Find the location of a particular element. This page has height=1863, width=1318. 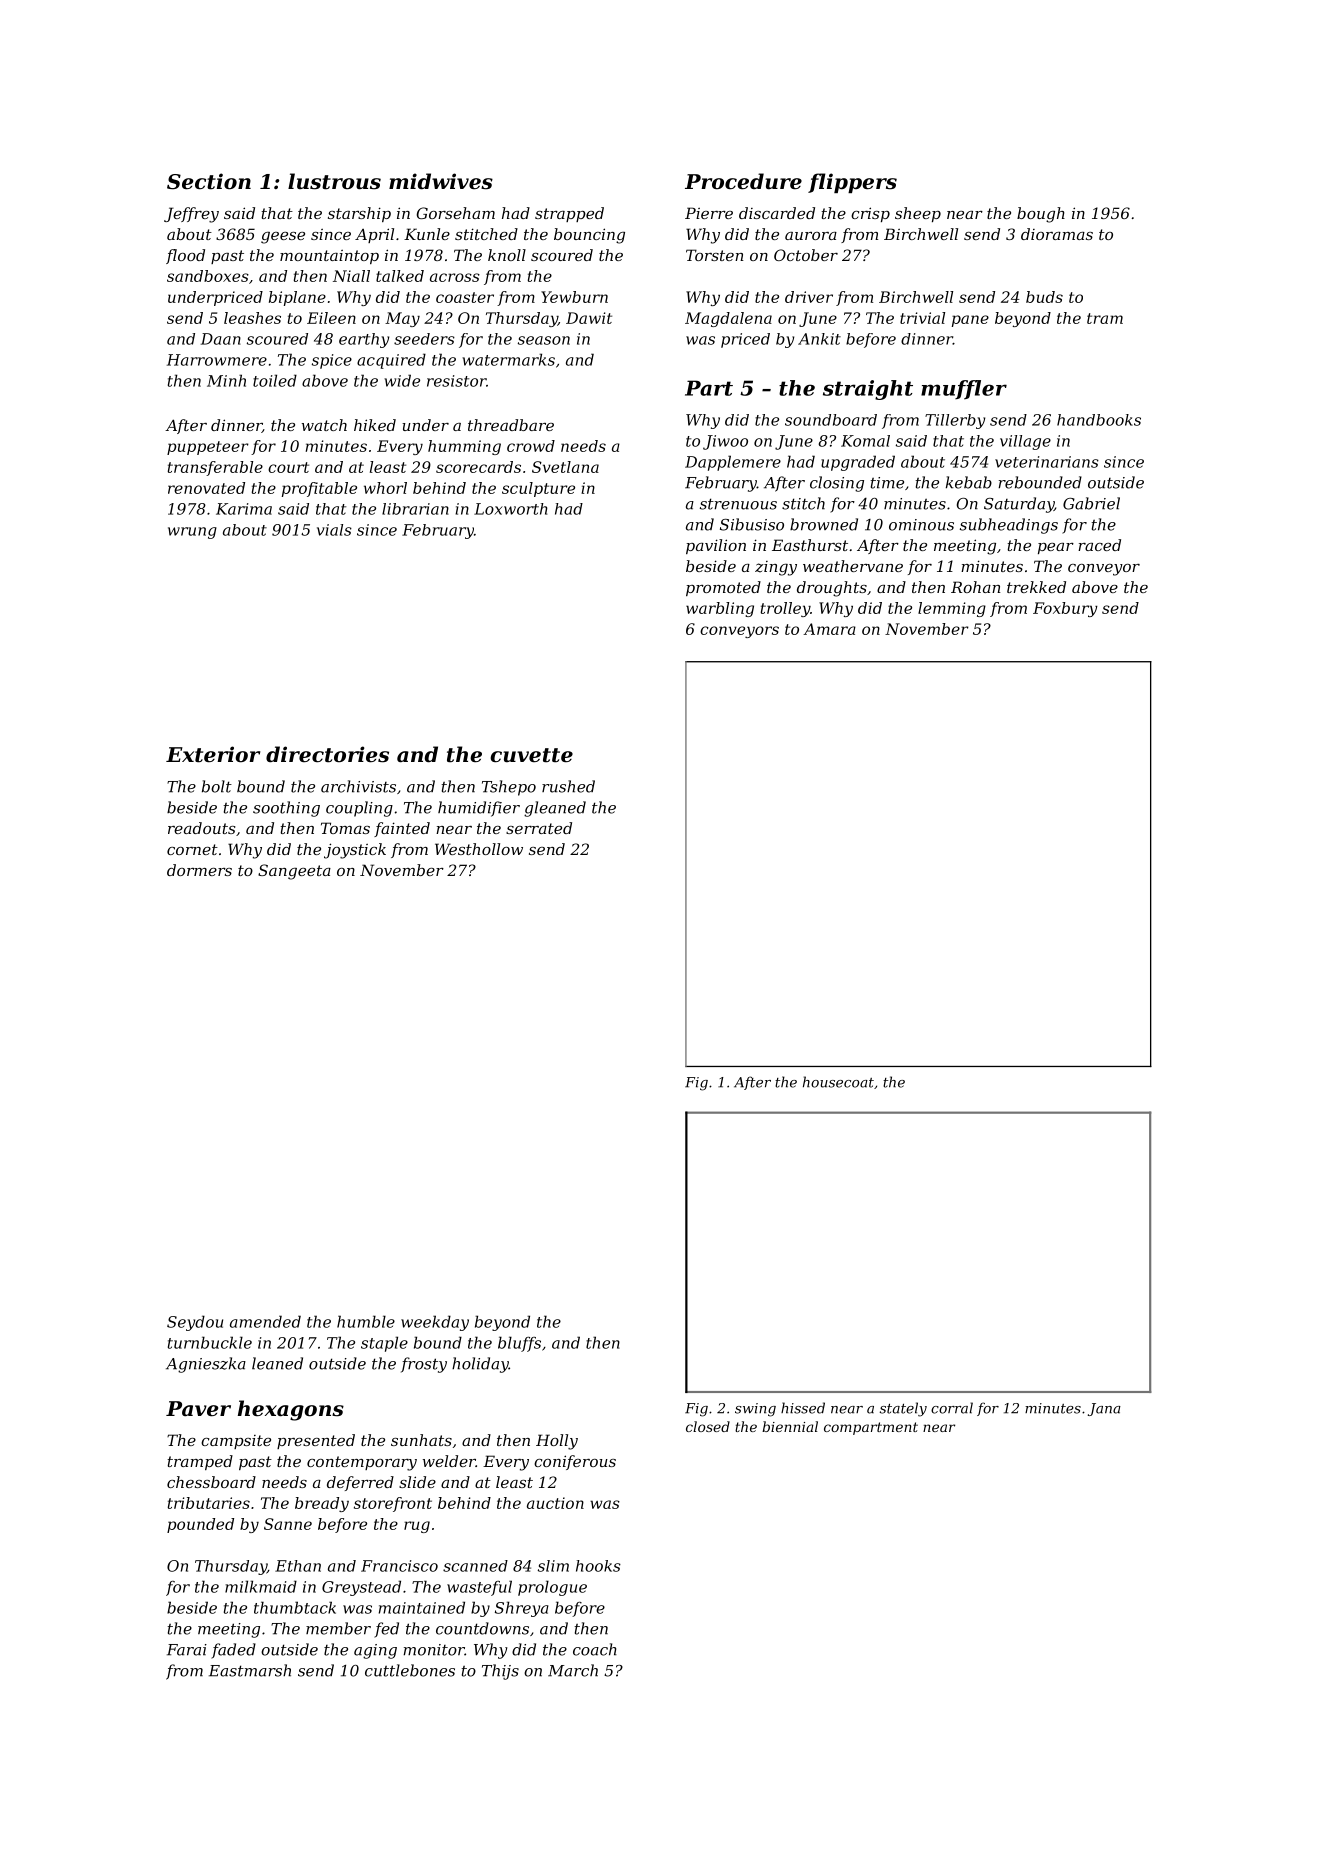

Loxworth is located at coordinates (510, 509).
